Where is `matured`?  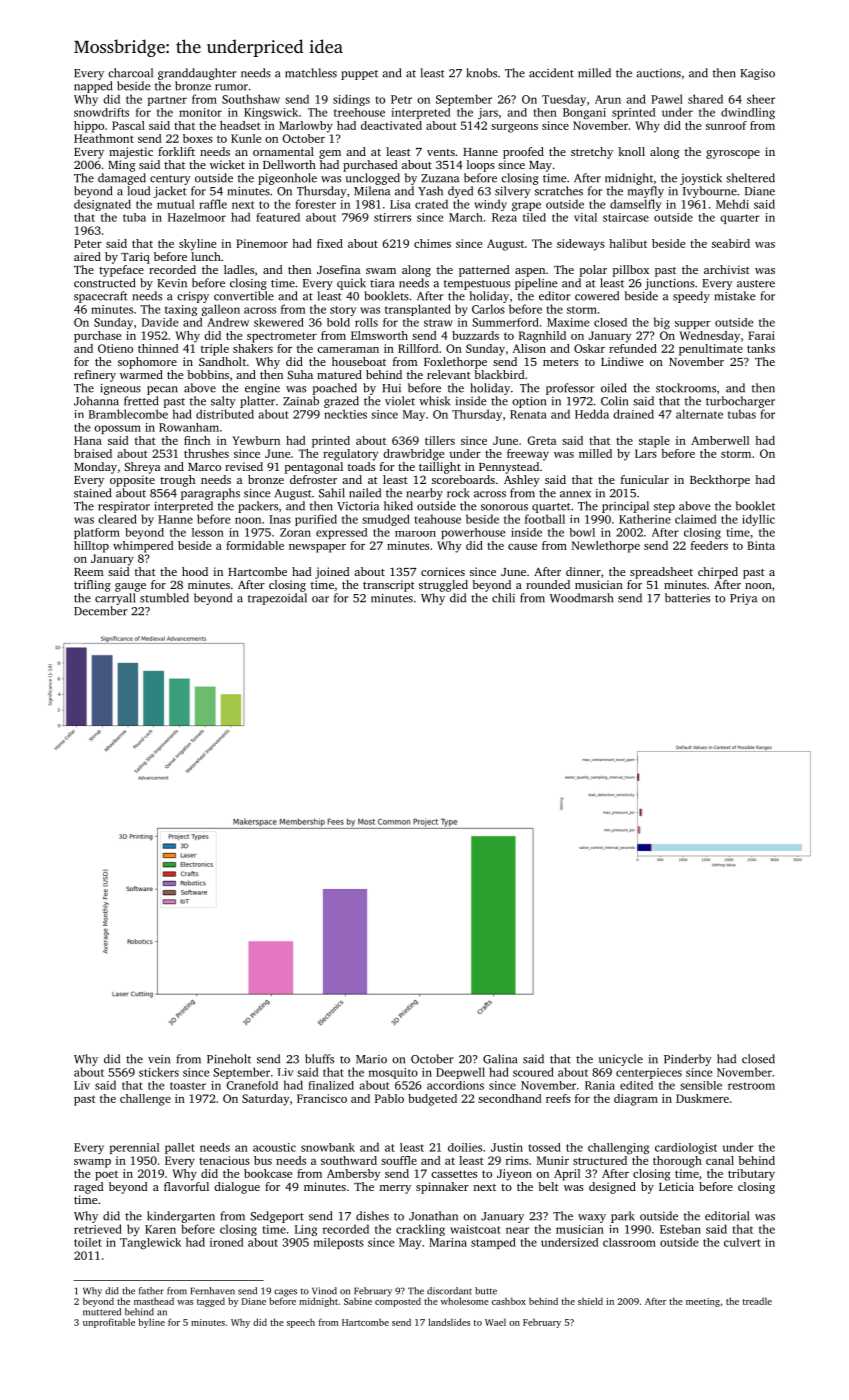 matured is located at coordinates (339, 374).
